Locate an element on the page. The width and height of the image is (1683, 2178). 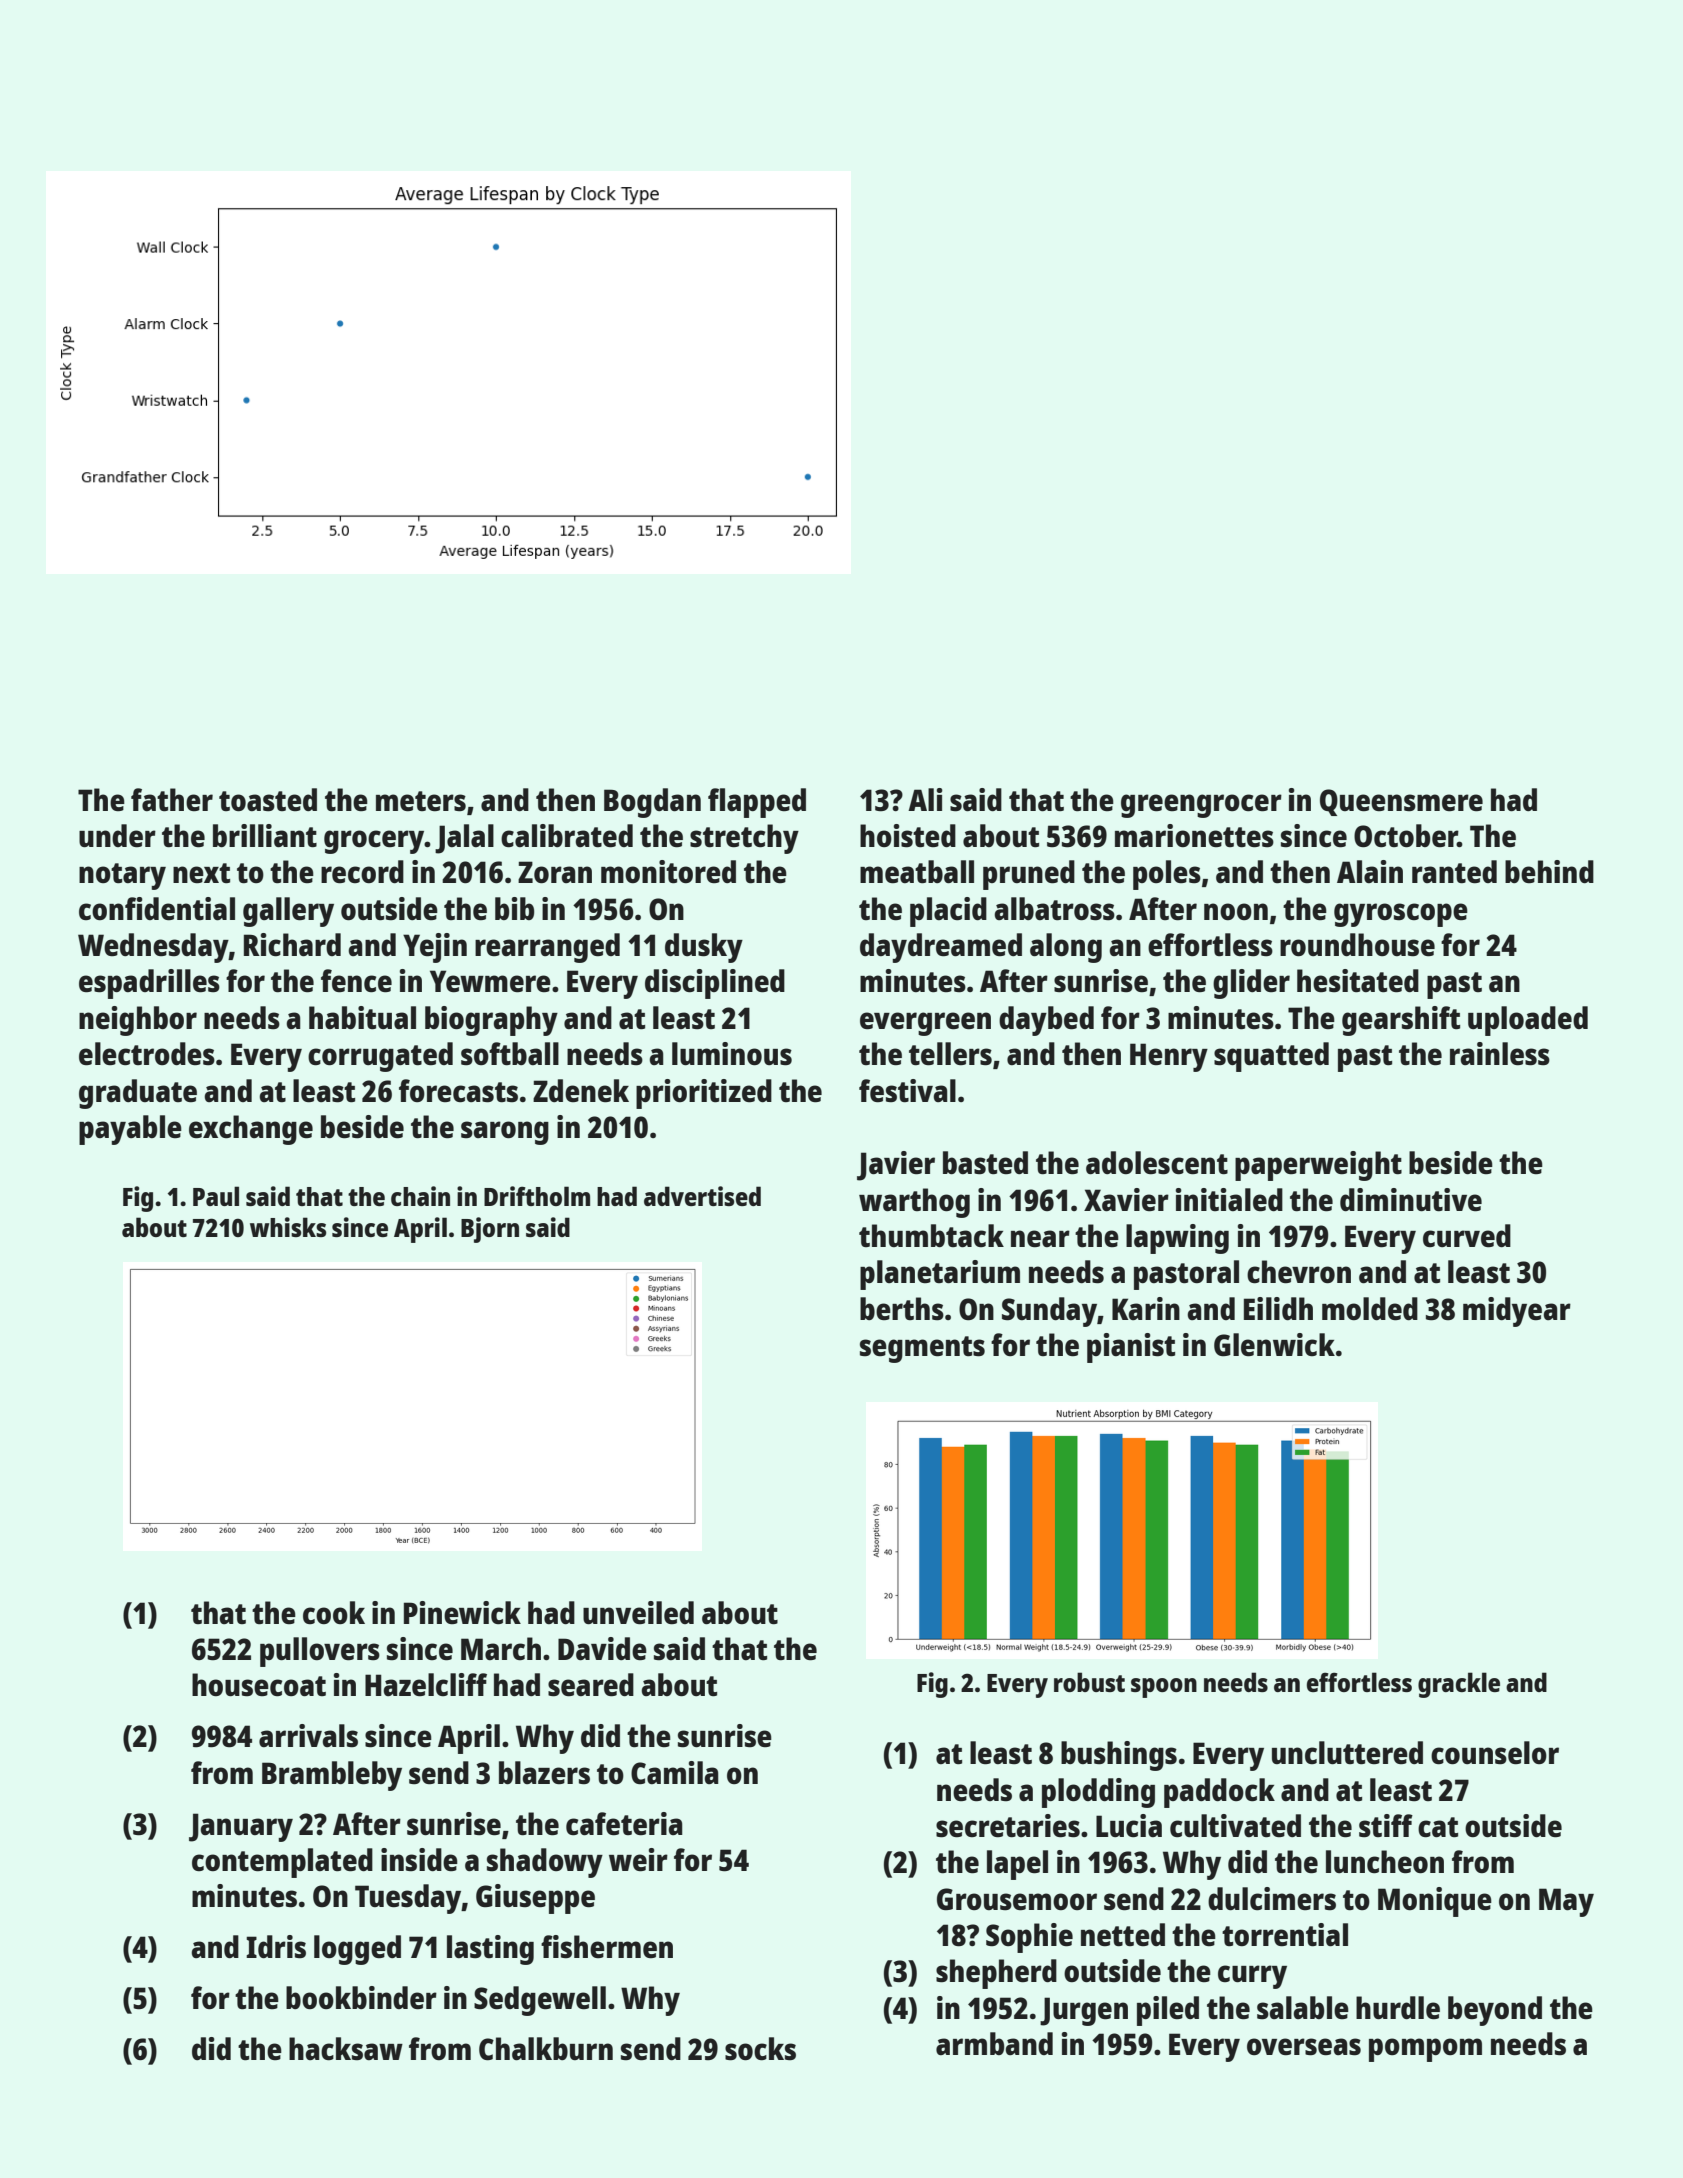
berths is located at coordinates (902, 1309).
